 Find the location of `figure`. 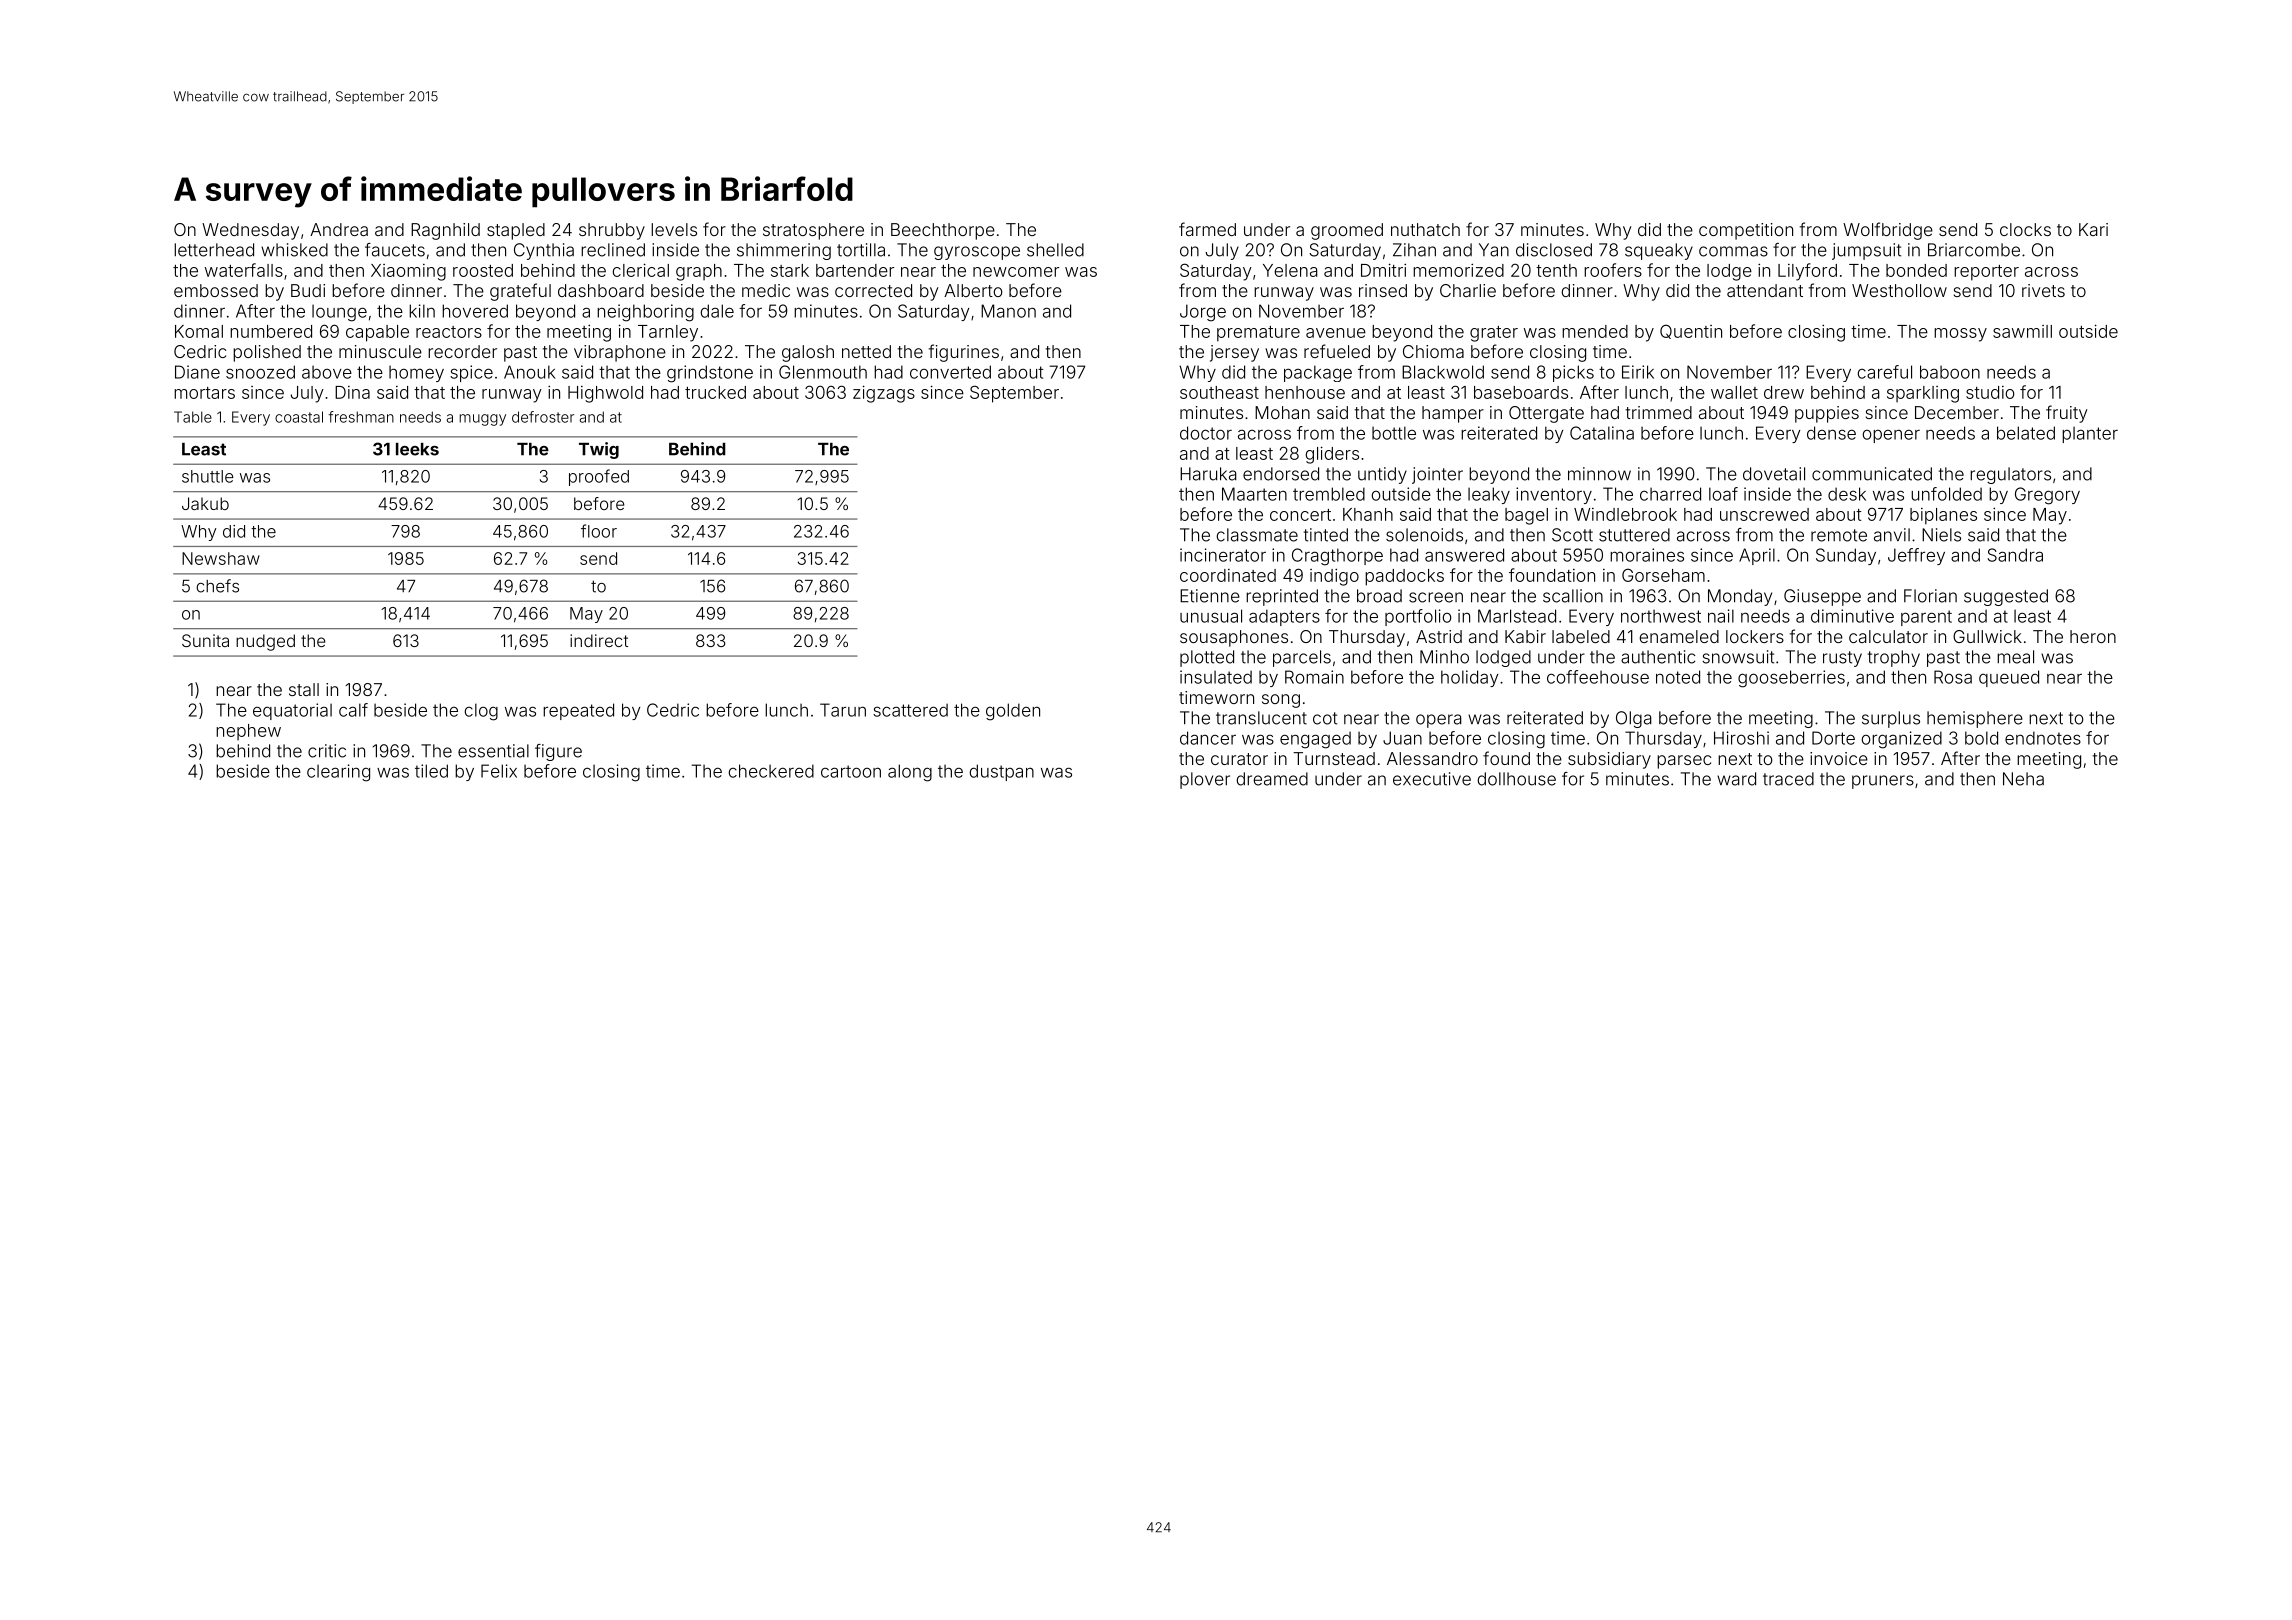

figure is located at coordinates (558, 752).
